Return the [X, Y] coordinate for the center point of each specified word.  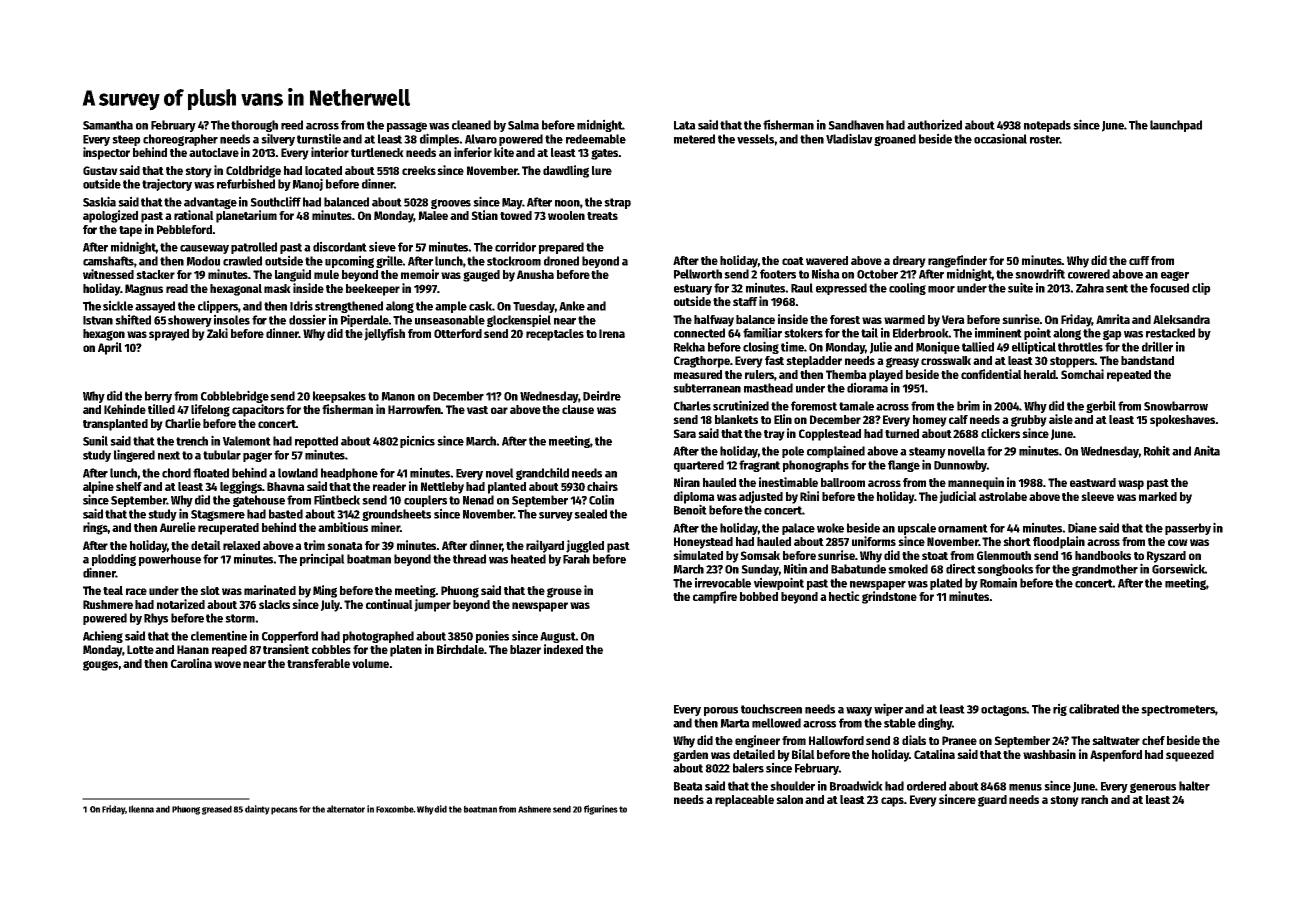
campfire [715, 597]
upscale [917, 529]
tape [130, 231]
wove [227, 664]
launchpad [1176, 126]
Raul [802, 288]
